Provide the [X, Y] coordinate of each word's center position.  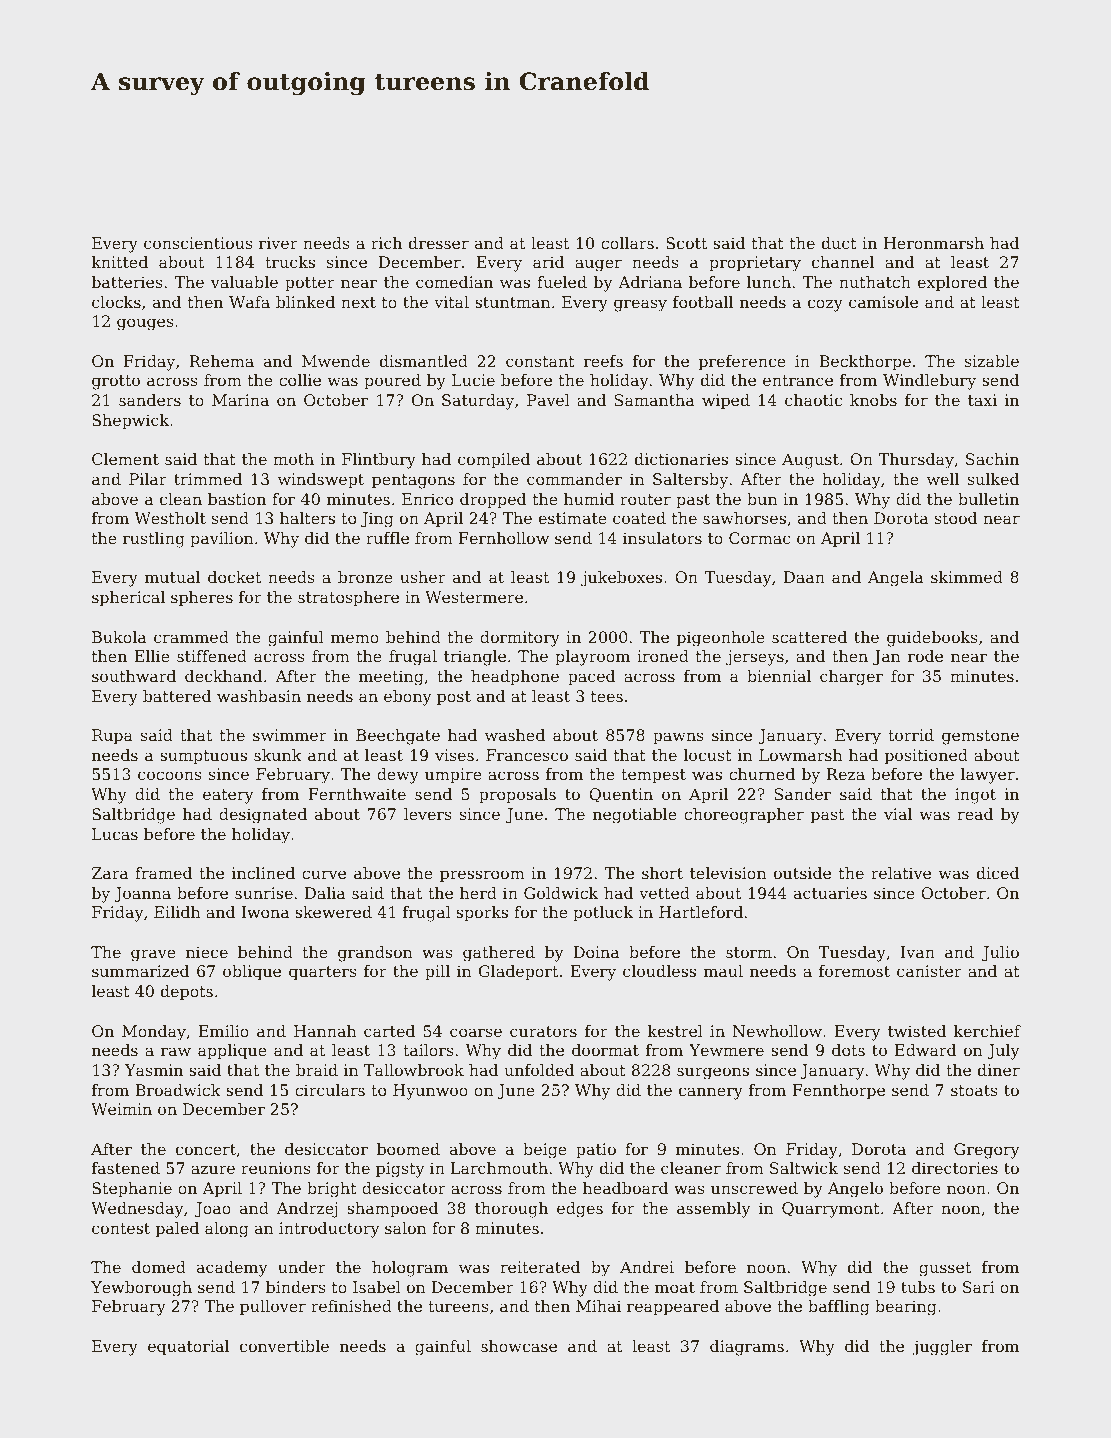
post [454, 698]
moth [293, 459]
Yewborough [141, 1289]
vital [451, 302]
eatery [228, 796]
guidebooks [932, 639]
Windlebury [929, 382]
